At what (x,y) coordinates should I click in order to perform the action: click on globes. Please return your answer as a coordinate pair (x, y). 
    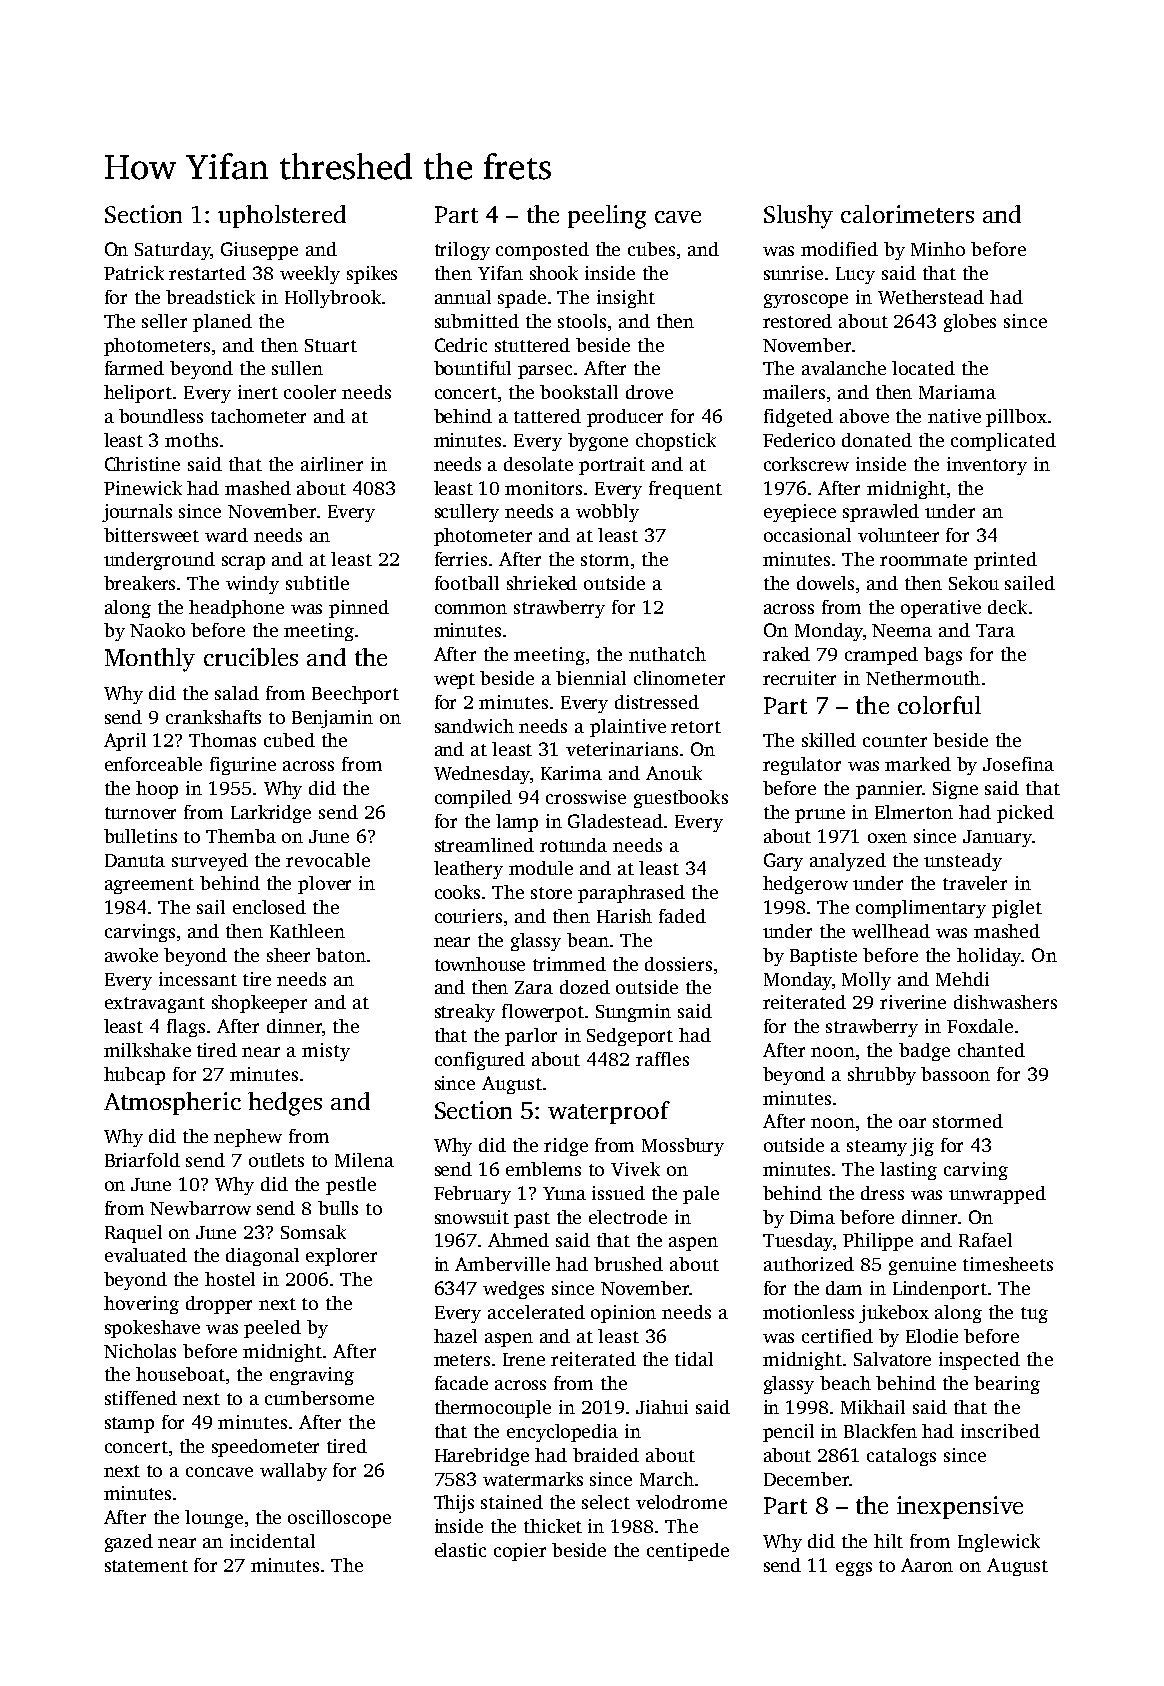
    Looking at the image, I should click on (970, 323).
